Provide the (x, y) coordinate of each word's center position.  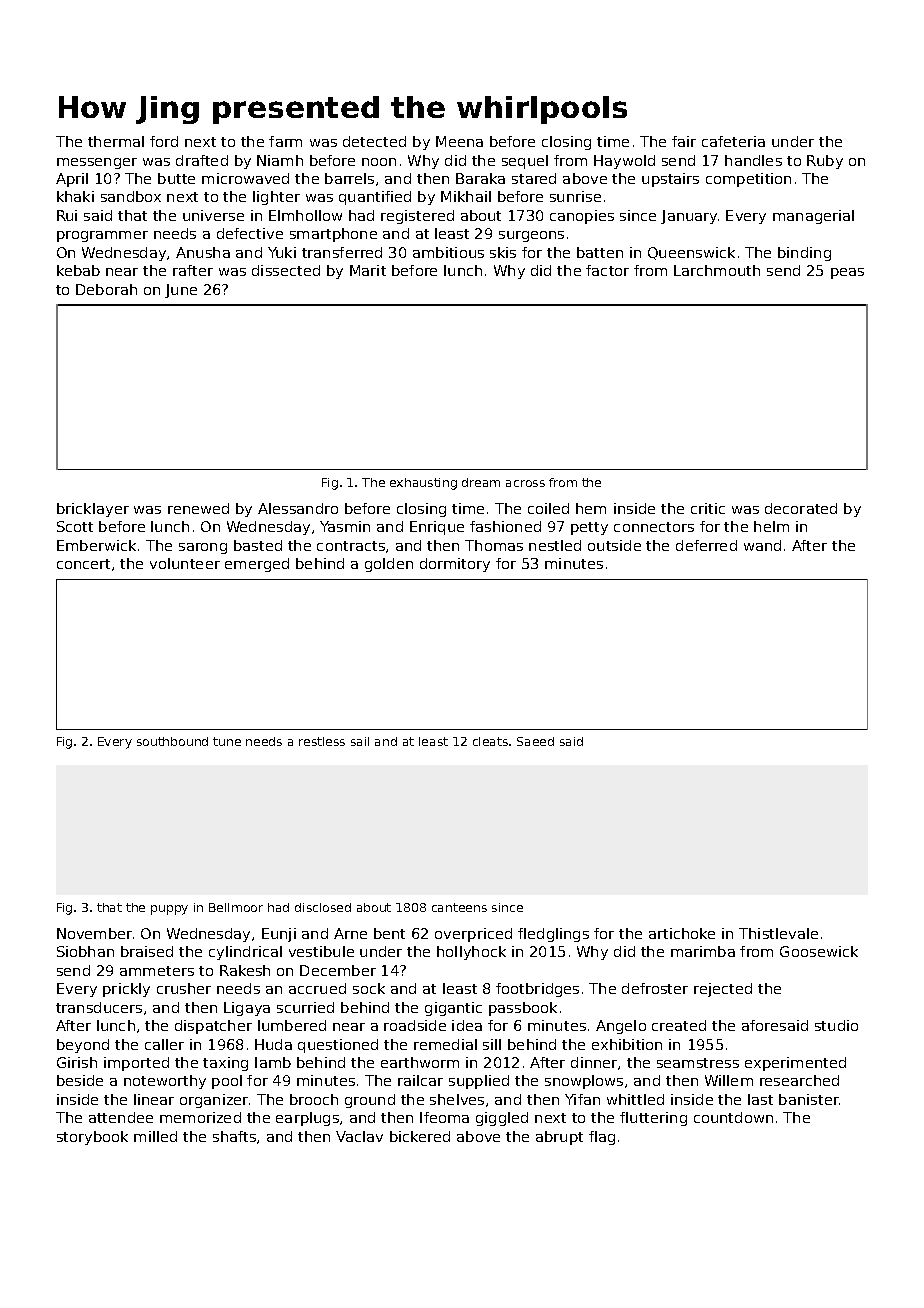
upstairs (670, 180)
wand (762, 545)
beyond (83, 1046)
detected (374, 141)
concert (83, 564)
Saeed (535, 741)
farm (285, 141)
